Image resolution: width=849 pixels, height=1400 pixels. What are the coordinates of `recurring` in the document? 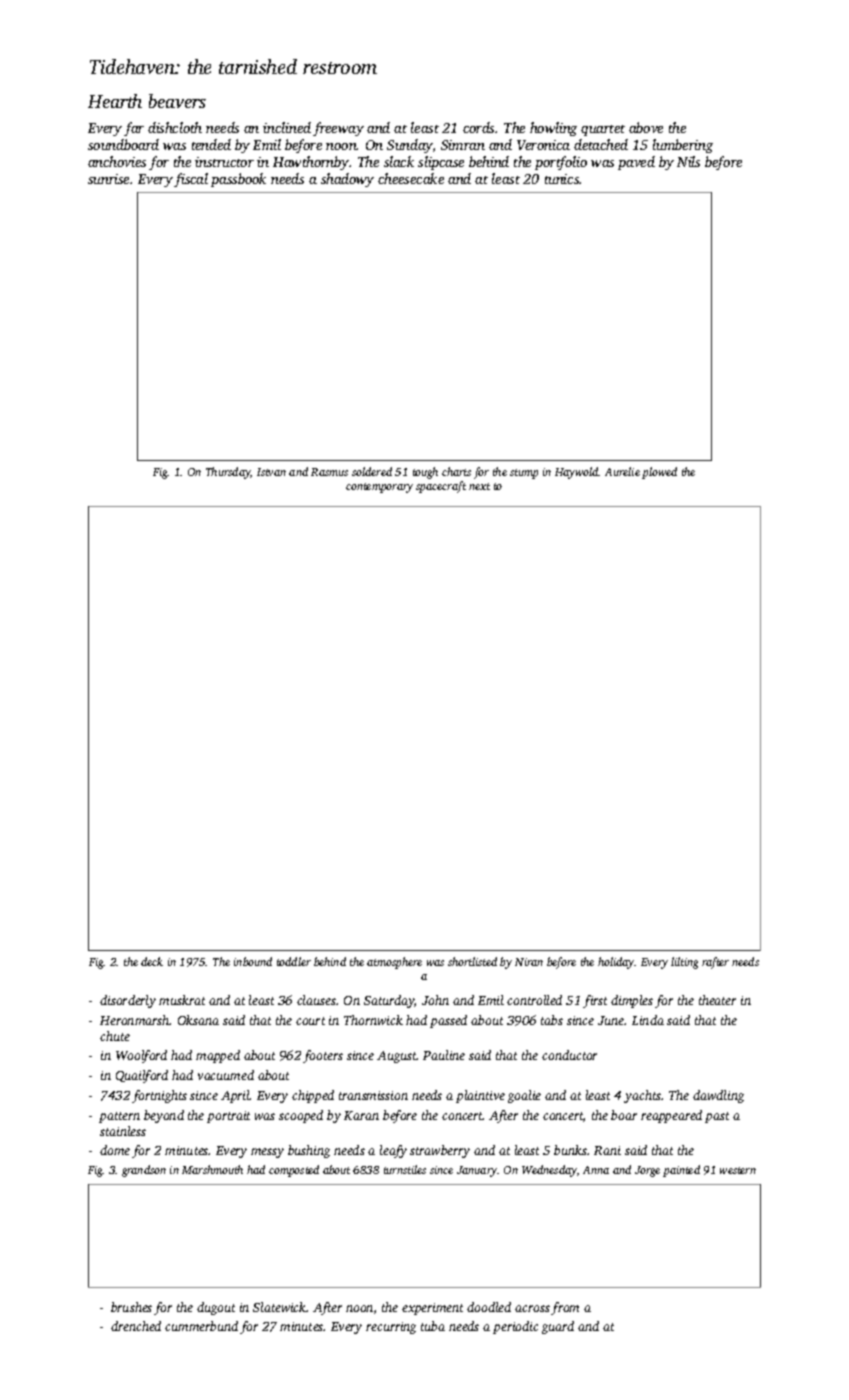 It's located at (391, 1328).
